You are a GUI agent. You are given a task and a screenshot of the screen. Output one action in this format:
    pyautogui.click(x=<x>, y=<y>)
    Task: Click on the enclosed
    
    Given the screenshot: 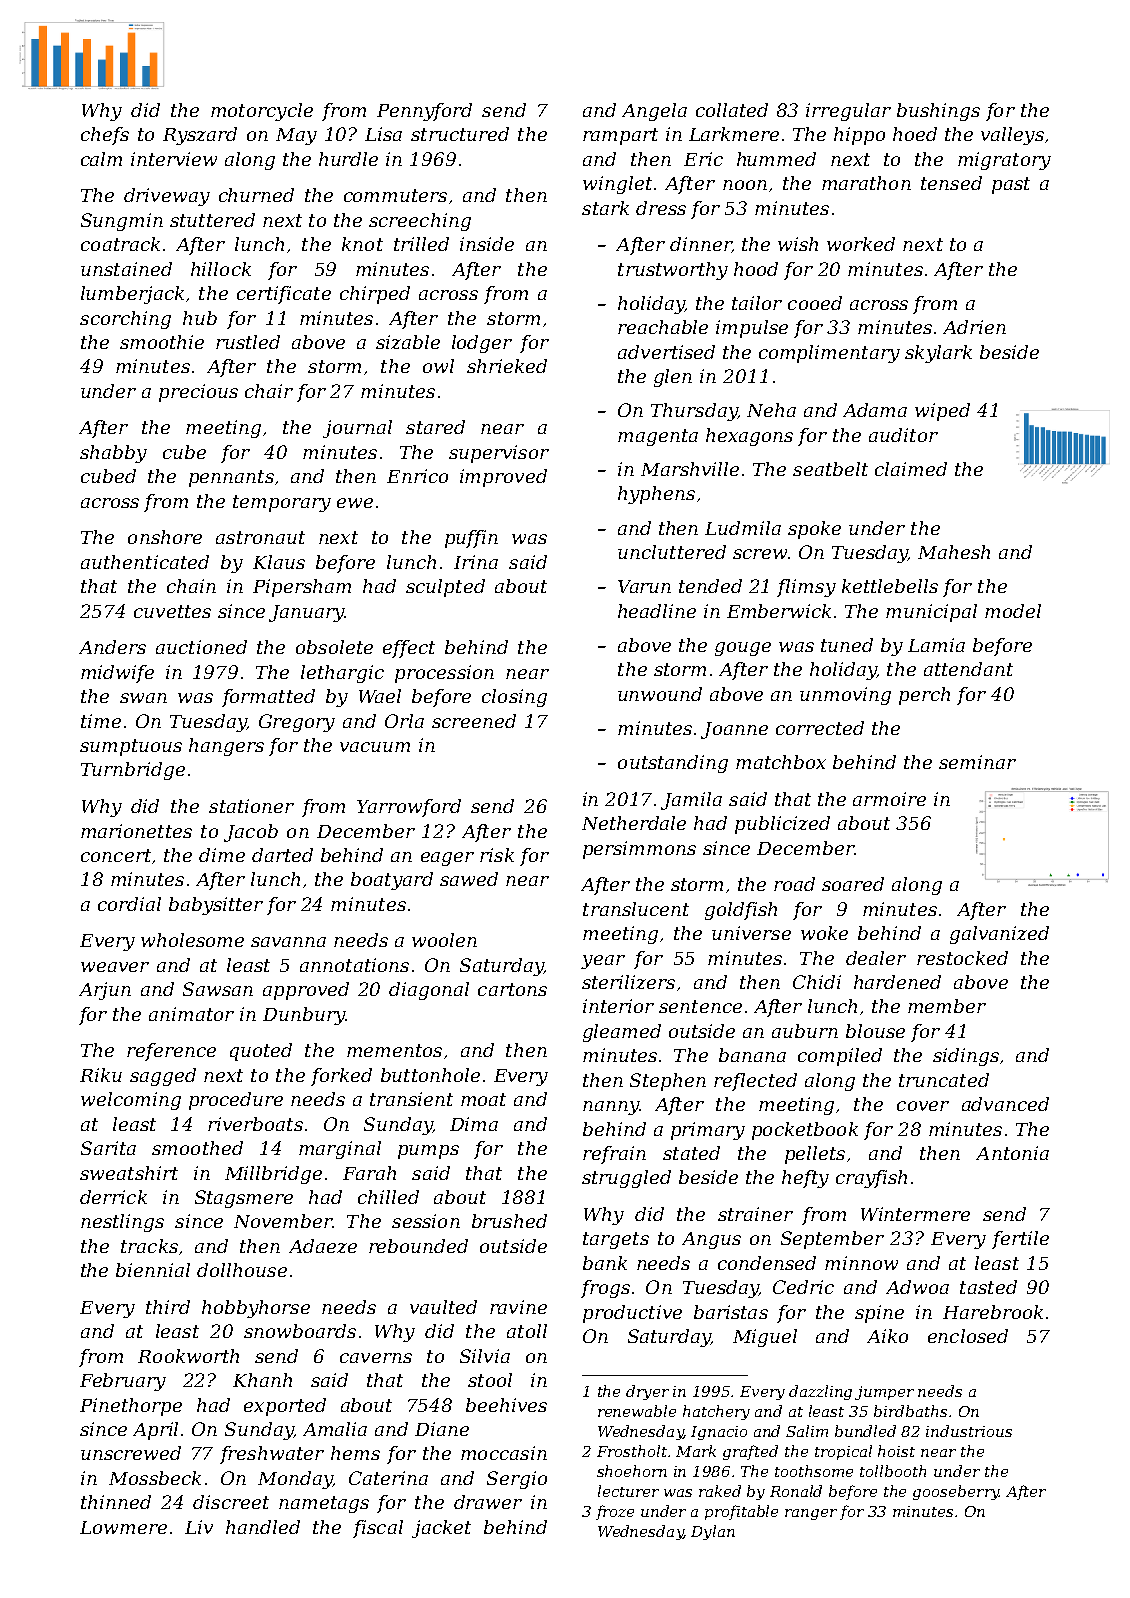 What is the action you would take?
    pyautogui.click(x=968, y=1336)
